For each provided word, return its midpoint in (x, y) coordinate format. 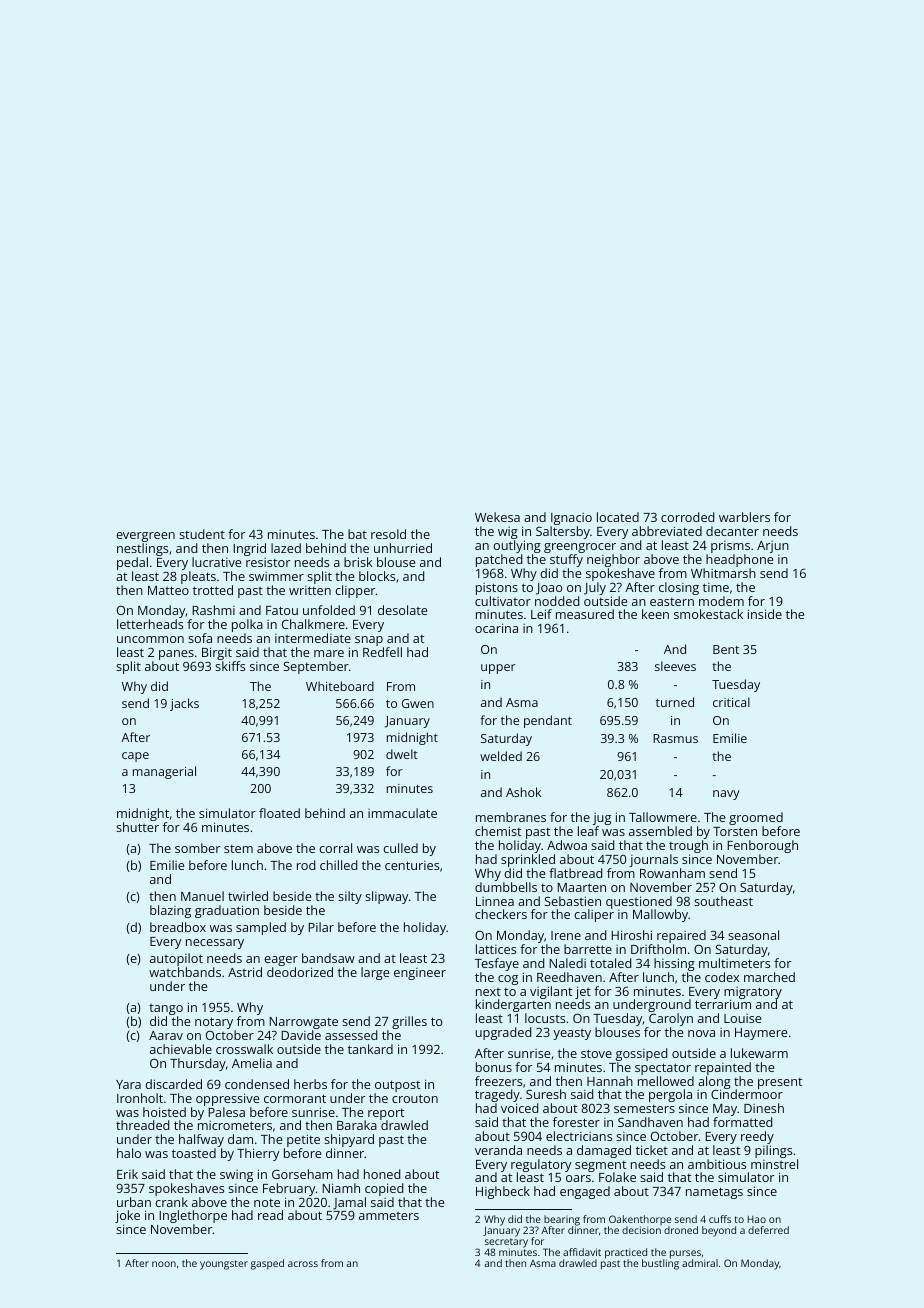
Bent (726, 649)
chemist (498, 831)
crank (171, 1202)
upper (498, 669)
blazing (170, 911)
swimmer (276, 576)
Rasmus (675, 738)
